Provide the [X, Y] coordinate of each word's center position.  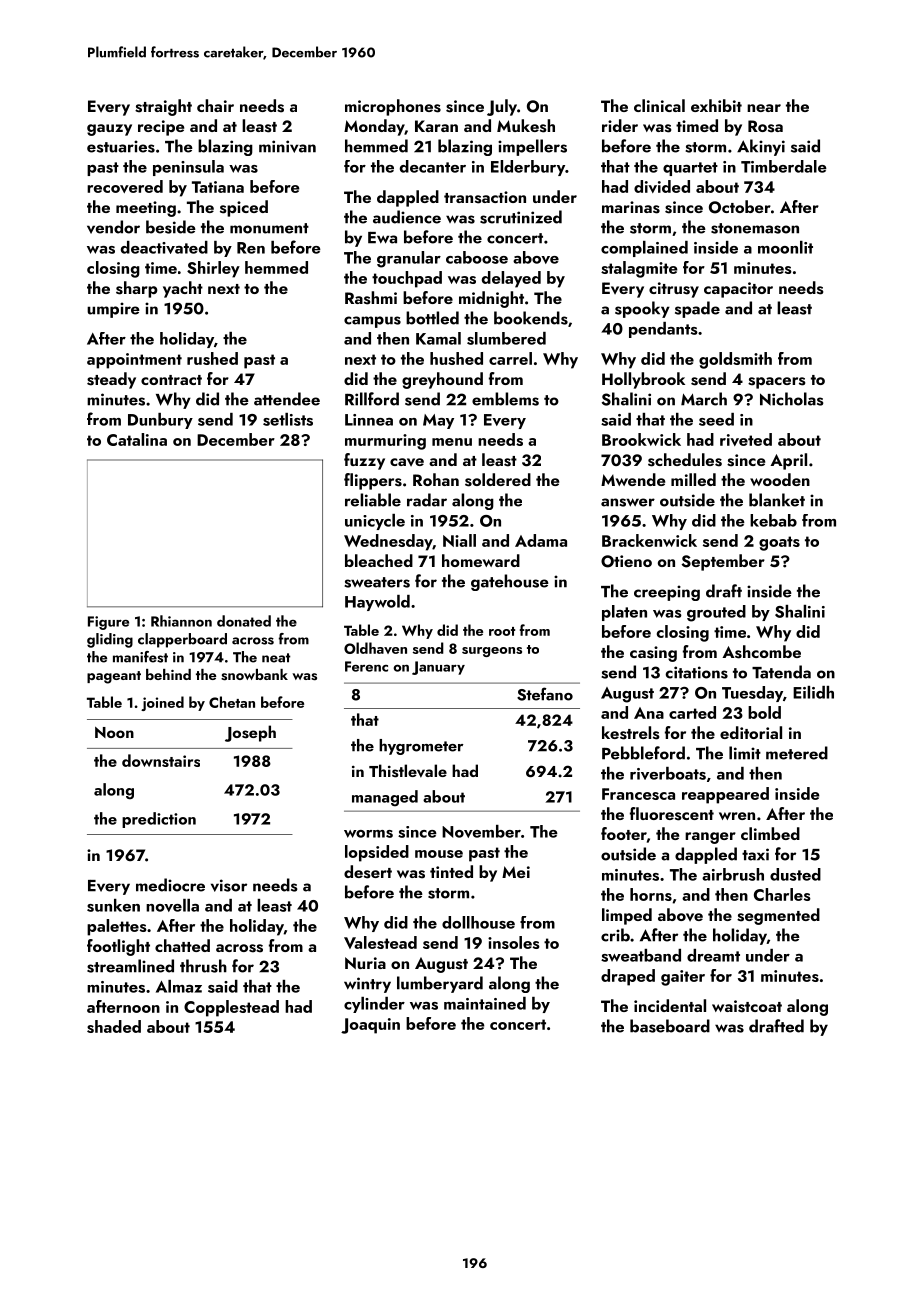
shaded [114, 1026]
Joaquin [370, 1026]
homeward [481, 560]
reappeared [725, 795]
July [502, 107]
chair [215, 105]
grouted [716, 613]
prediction [159, 820]
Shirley [213, 269]
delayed [511, 279]
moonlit [785, 247]
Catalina [137, 439]
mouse [439, 854]
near [764, 108]
